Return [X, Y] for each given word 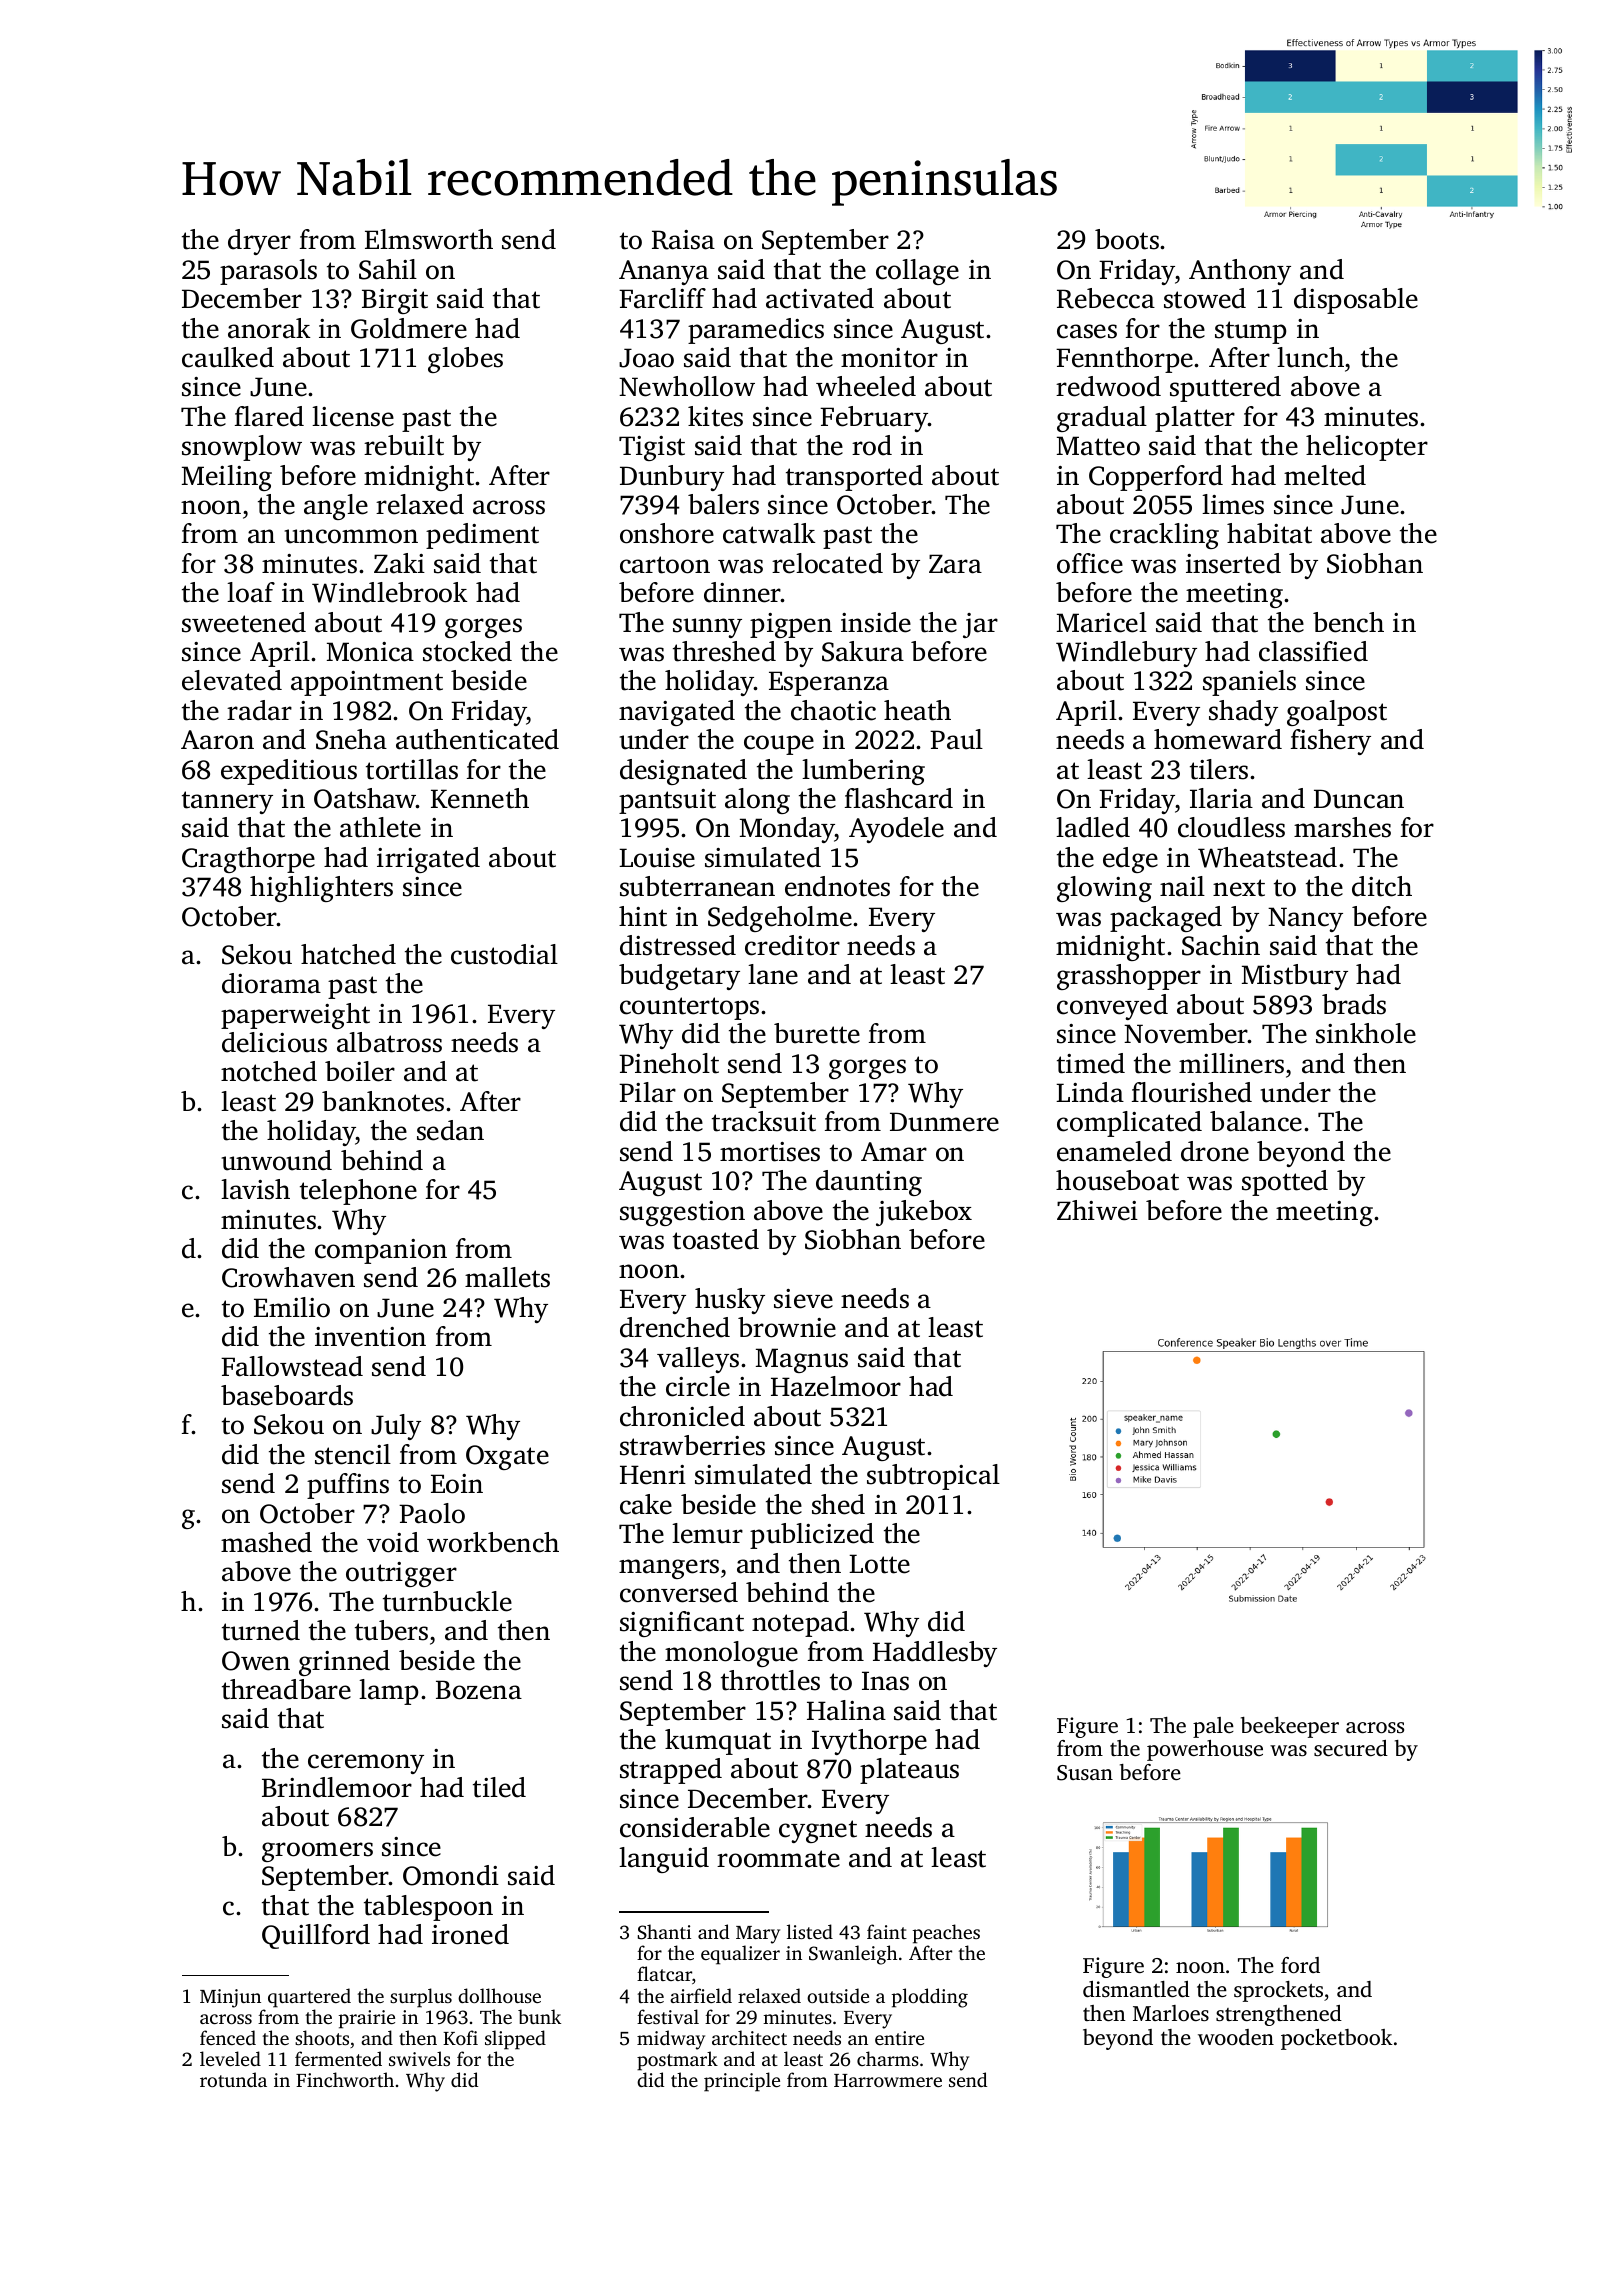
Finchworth [345, 2079]
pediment [482, 536]
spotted [1285, 1183]
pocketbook [1337, 2039]
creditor [792, 945]
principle [742, 2082]
